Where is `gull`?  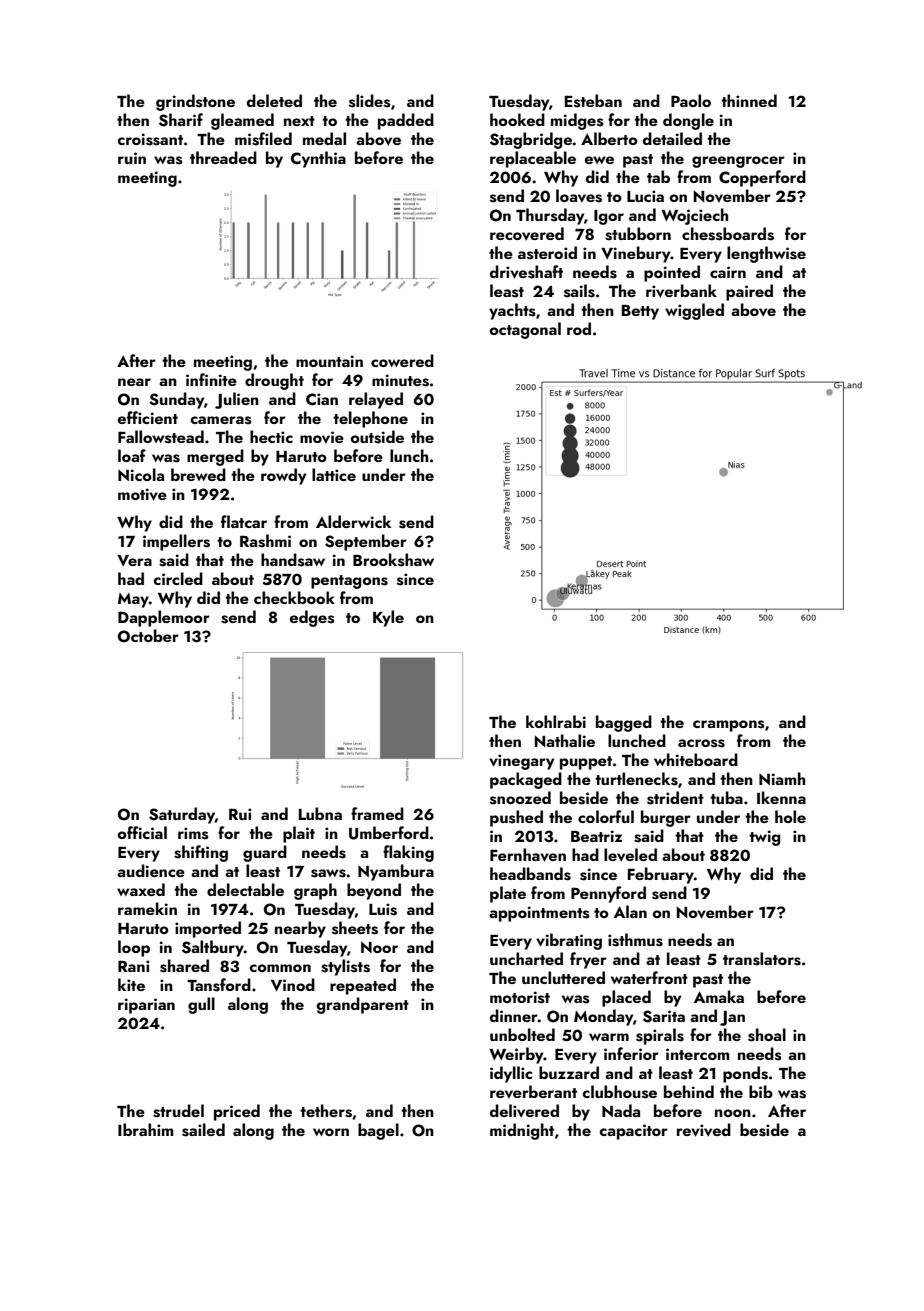
gull is located at coordinates (201, 1005).
